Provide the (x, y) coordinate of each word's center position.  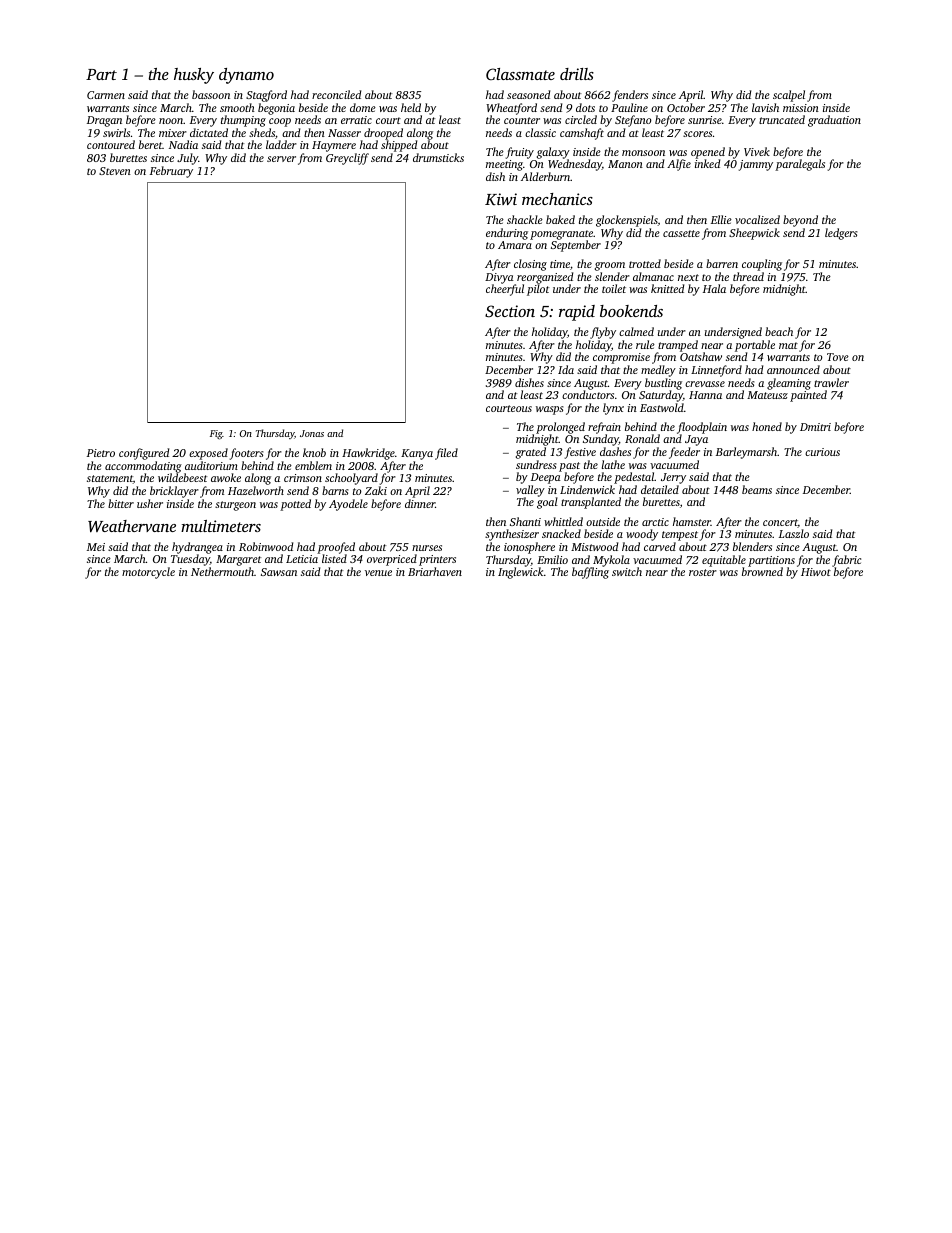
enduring (507, 234)
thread (748, 276)
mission (801, 108)
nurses (427, 548)
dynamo (246, 76)
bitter (121, 503)
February (171, 172)
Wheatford (511, 109)
